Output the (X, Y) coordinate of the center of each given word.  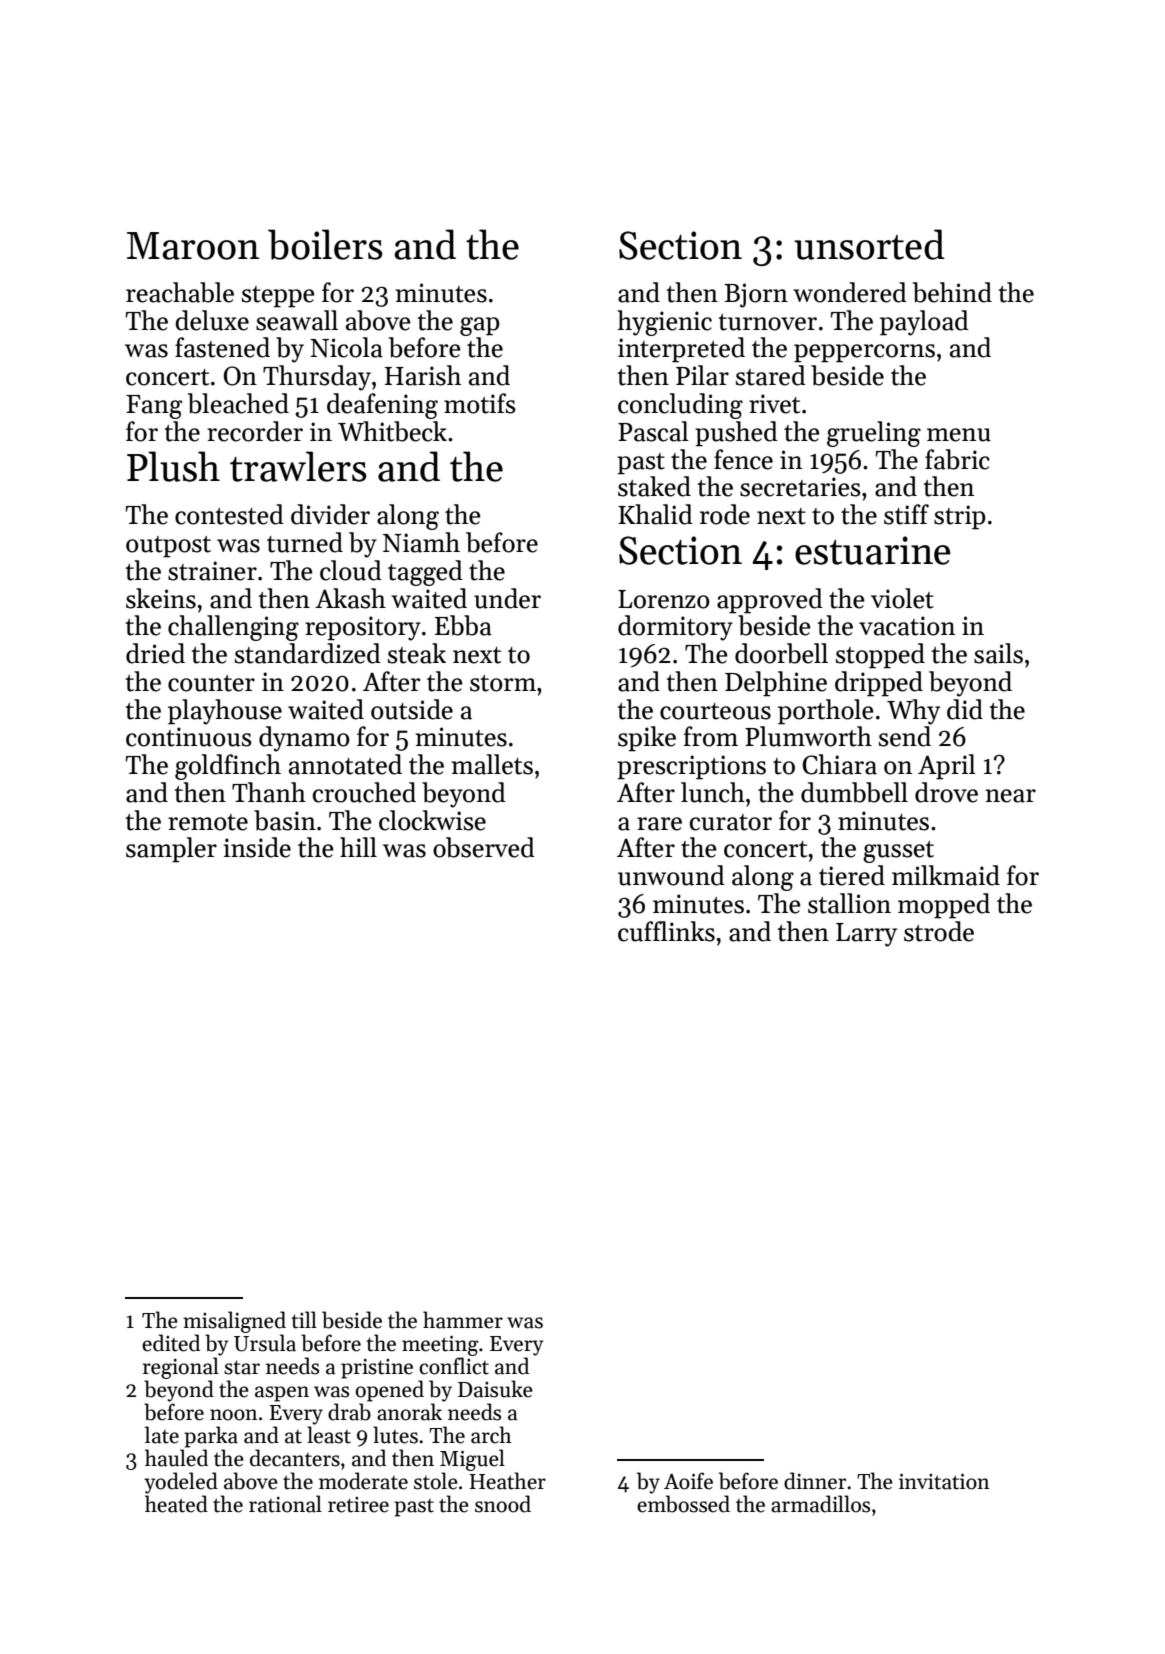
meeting (440, 1345)
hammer (463, 1320)
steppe (278, 297)
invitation (944, 1481)
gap (480, 326)
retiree (358, 1505)
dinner (815, 1481)
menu (959, 435)
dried (155, 653)
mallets (492, 764)
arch (491, 1435)
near (1010, 796)
